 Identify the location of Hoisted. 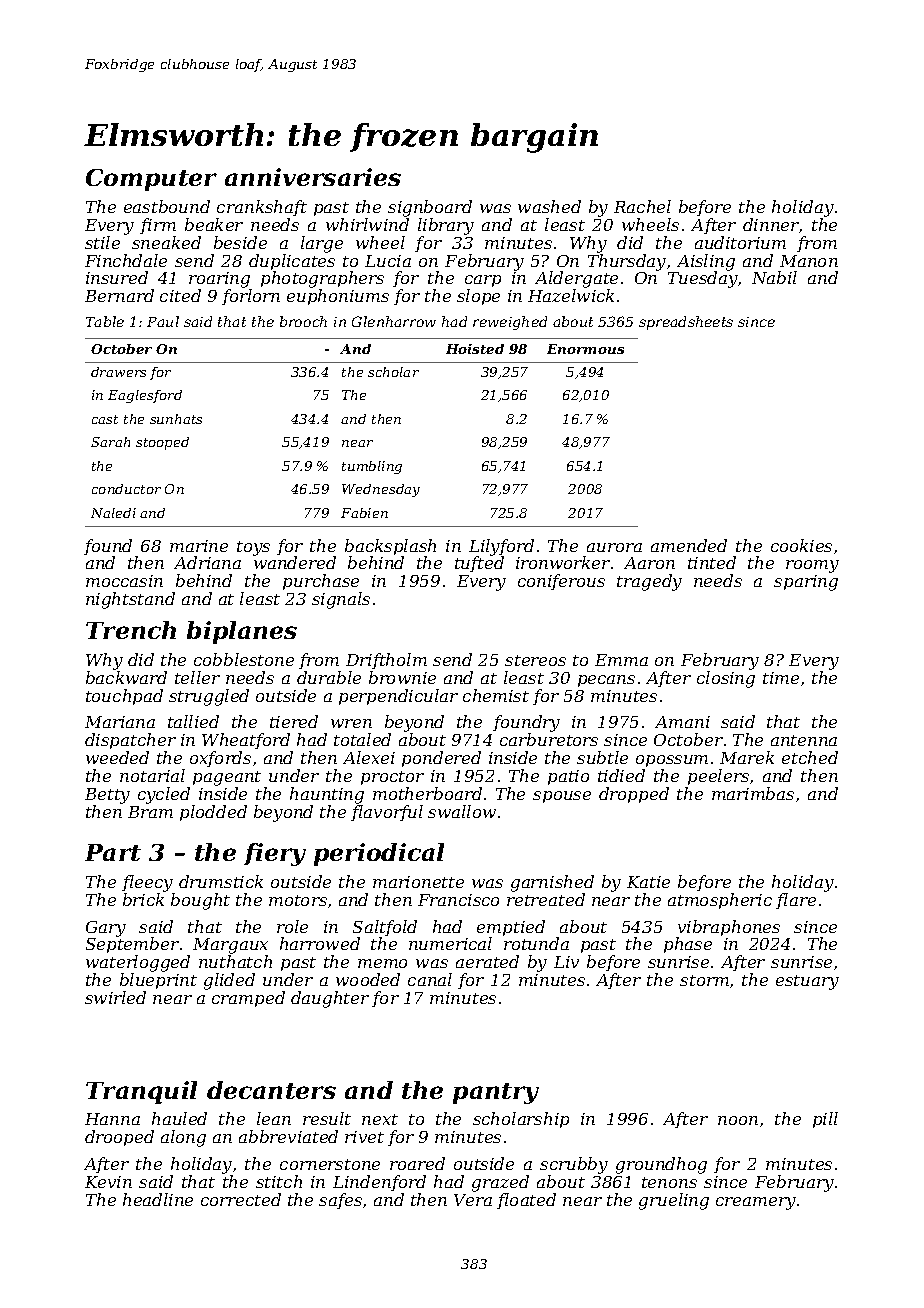
(475, 349).
